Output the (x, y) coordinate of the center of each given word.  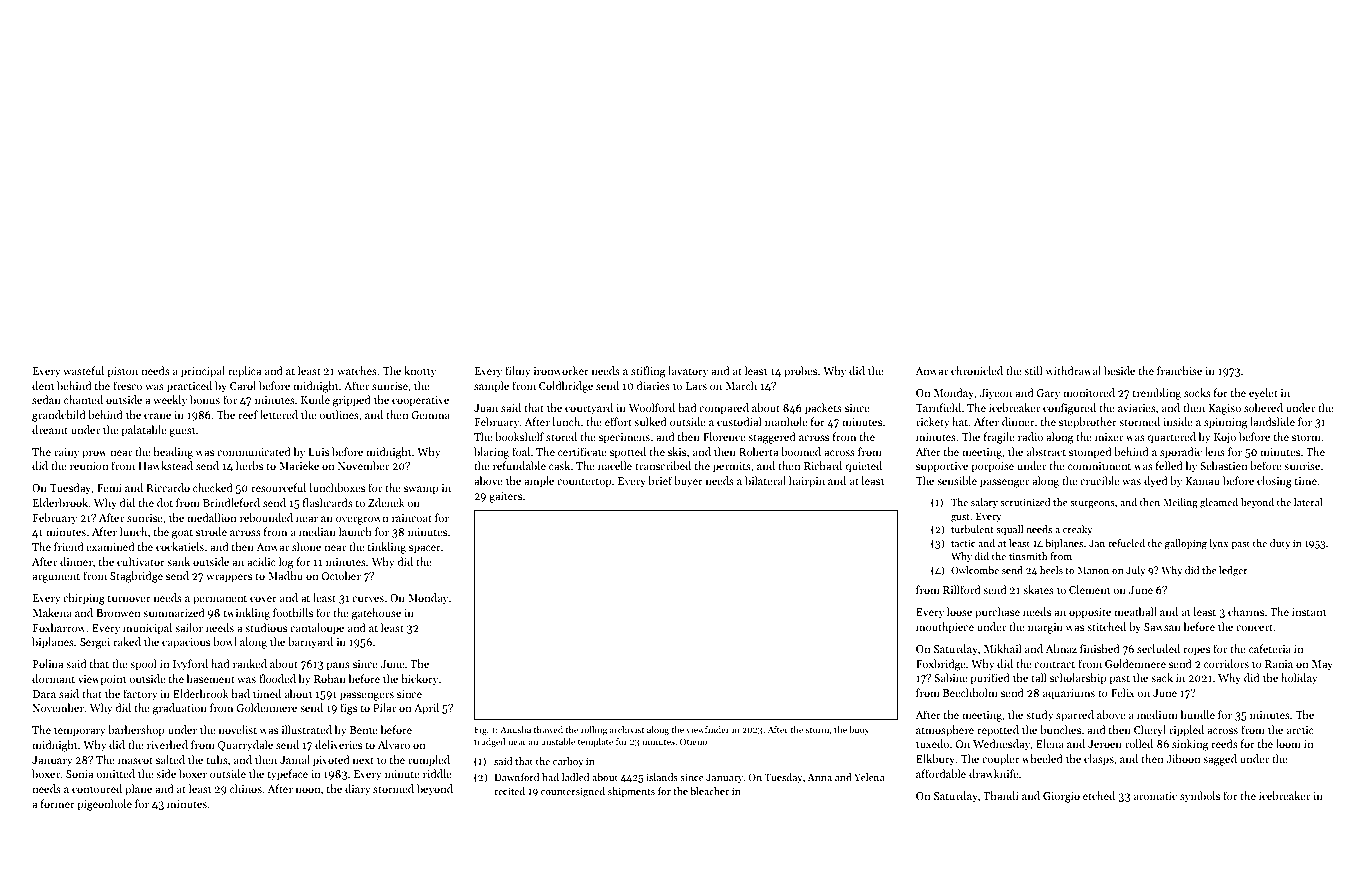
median (317, 531)
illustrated (307, 729)
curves (368, 599)
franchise (1179, 370)
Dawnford (517, 777)
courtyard (589, 409)
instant (1309, 612)
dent (43, 385)
